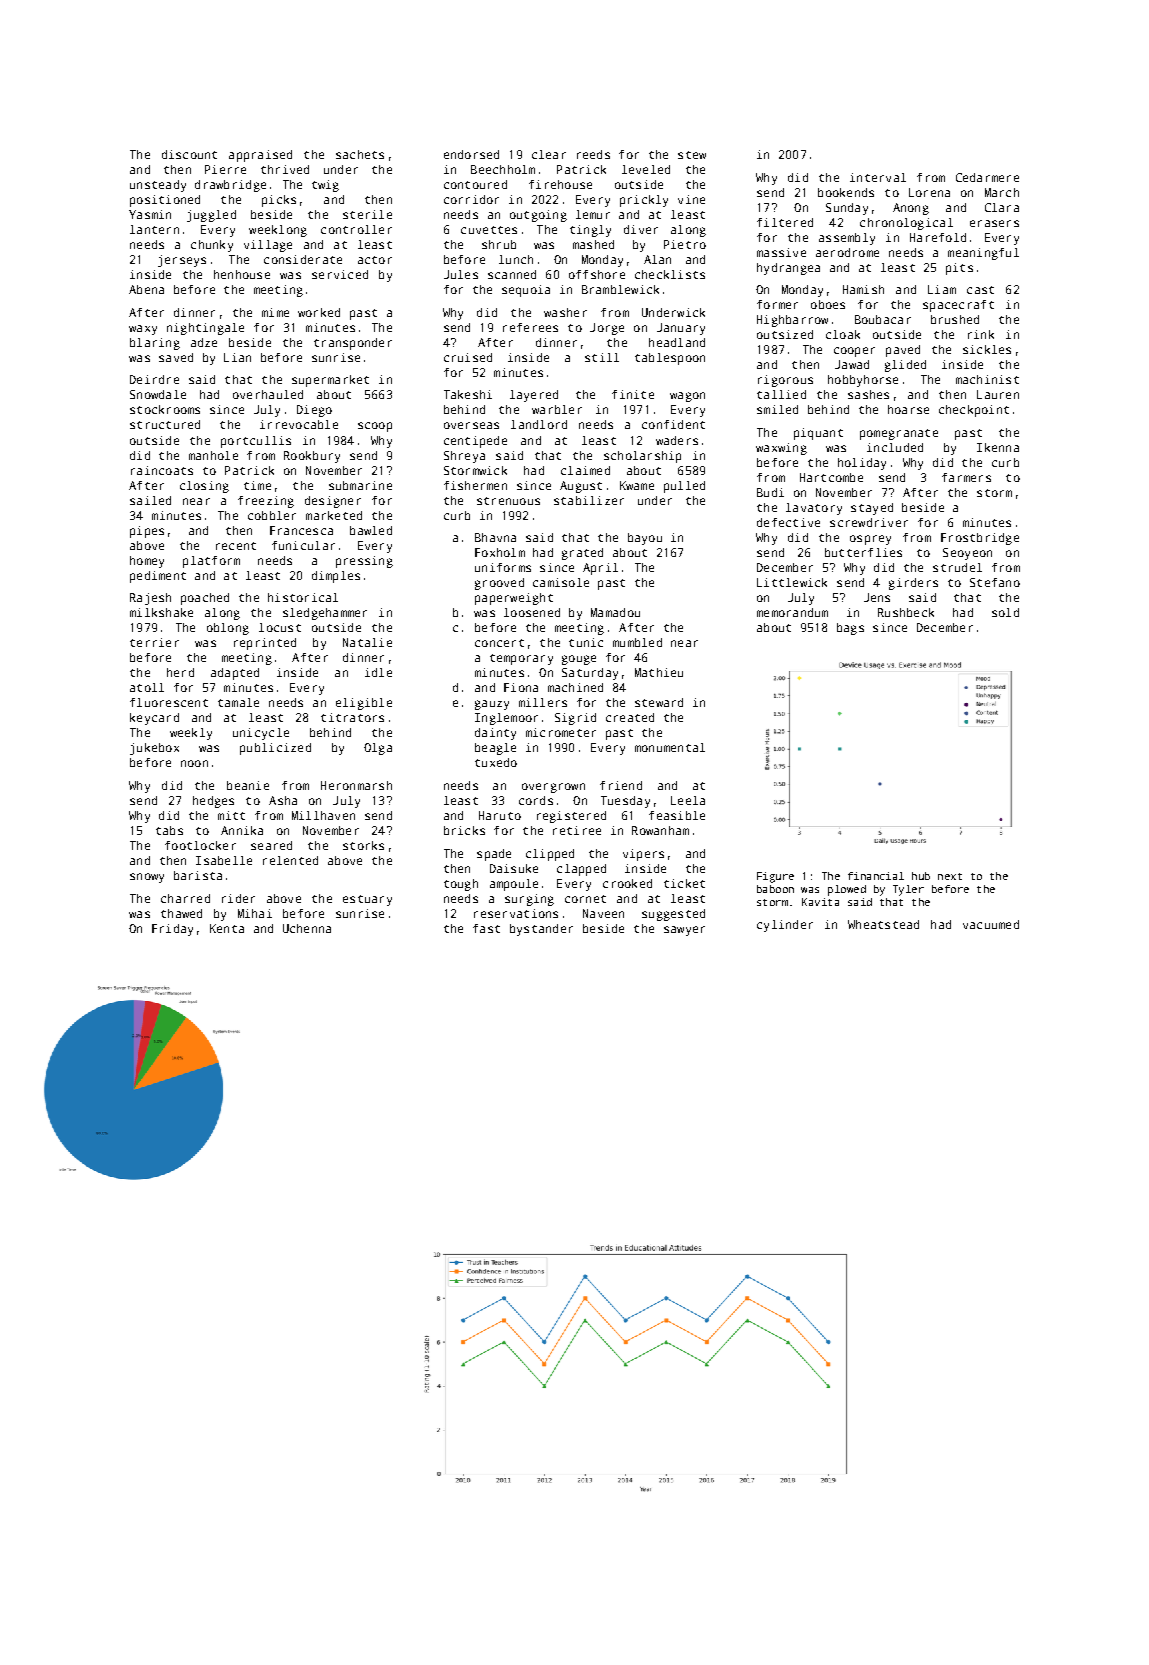 Image resolution: width=1149 pixels, height=1665 pixels. I want to click on reeds, so click(593, 154).
